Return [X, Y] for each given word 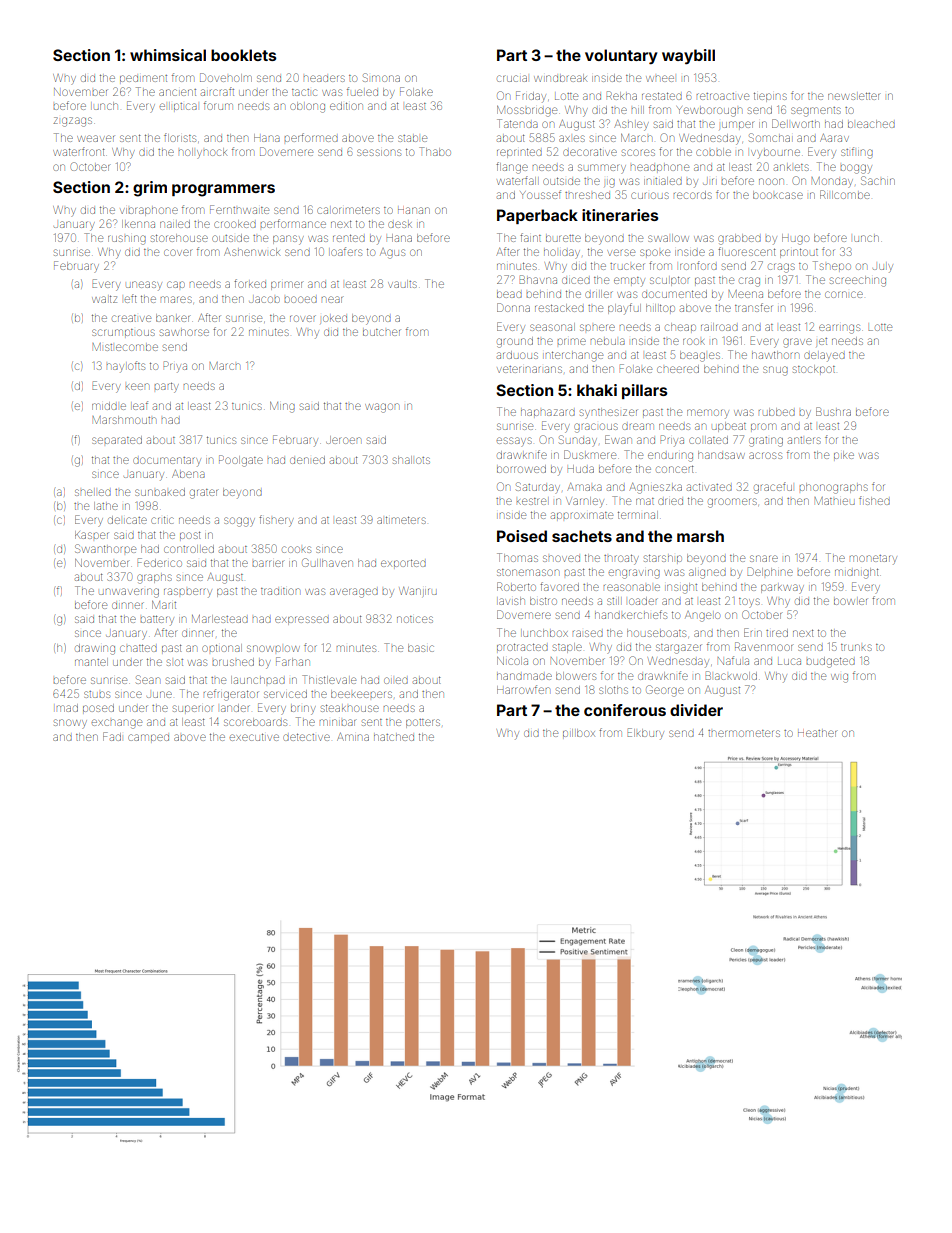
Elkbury [646, 734]
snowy [70, 723]
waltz [104, 299]
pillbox [579, 733]
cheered [678, 369]
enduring [670, 457]
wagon [382, 408]
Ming [282, 407]
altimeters [401, 520]
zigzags [72, 122]
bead [509, 294]
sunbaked [160, 492]
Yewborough [709, 112]
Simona [381, 77]
